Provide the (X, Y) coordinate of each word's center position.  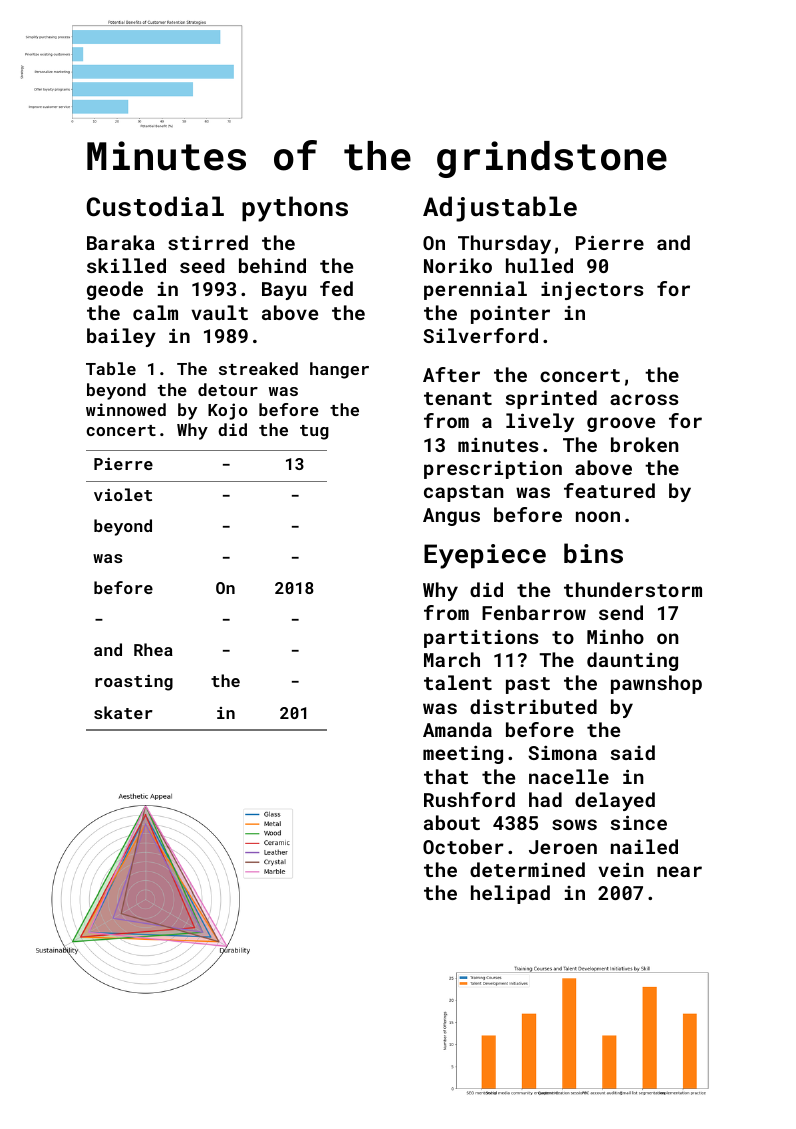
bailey (121, 337)
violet (123, 494)
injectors (592, 290)
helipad (510, 894)
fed (336, 288)
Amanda (457, 729)
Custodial (155, 206)
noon (598, 516)
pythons (295, 209)
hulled (539, 265)
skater (123, 712)
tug (314, 432)
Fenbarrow (534, 612)
